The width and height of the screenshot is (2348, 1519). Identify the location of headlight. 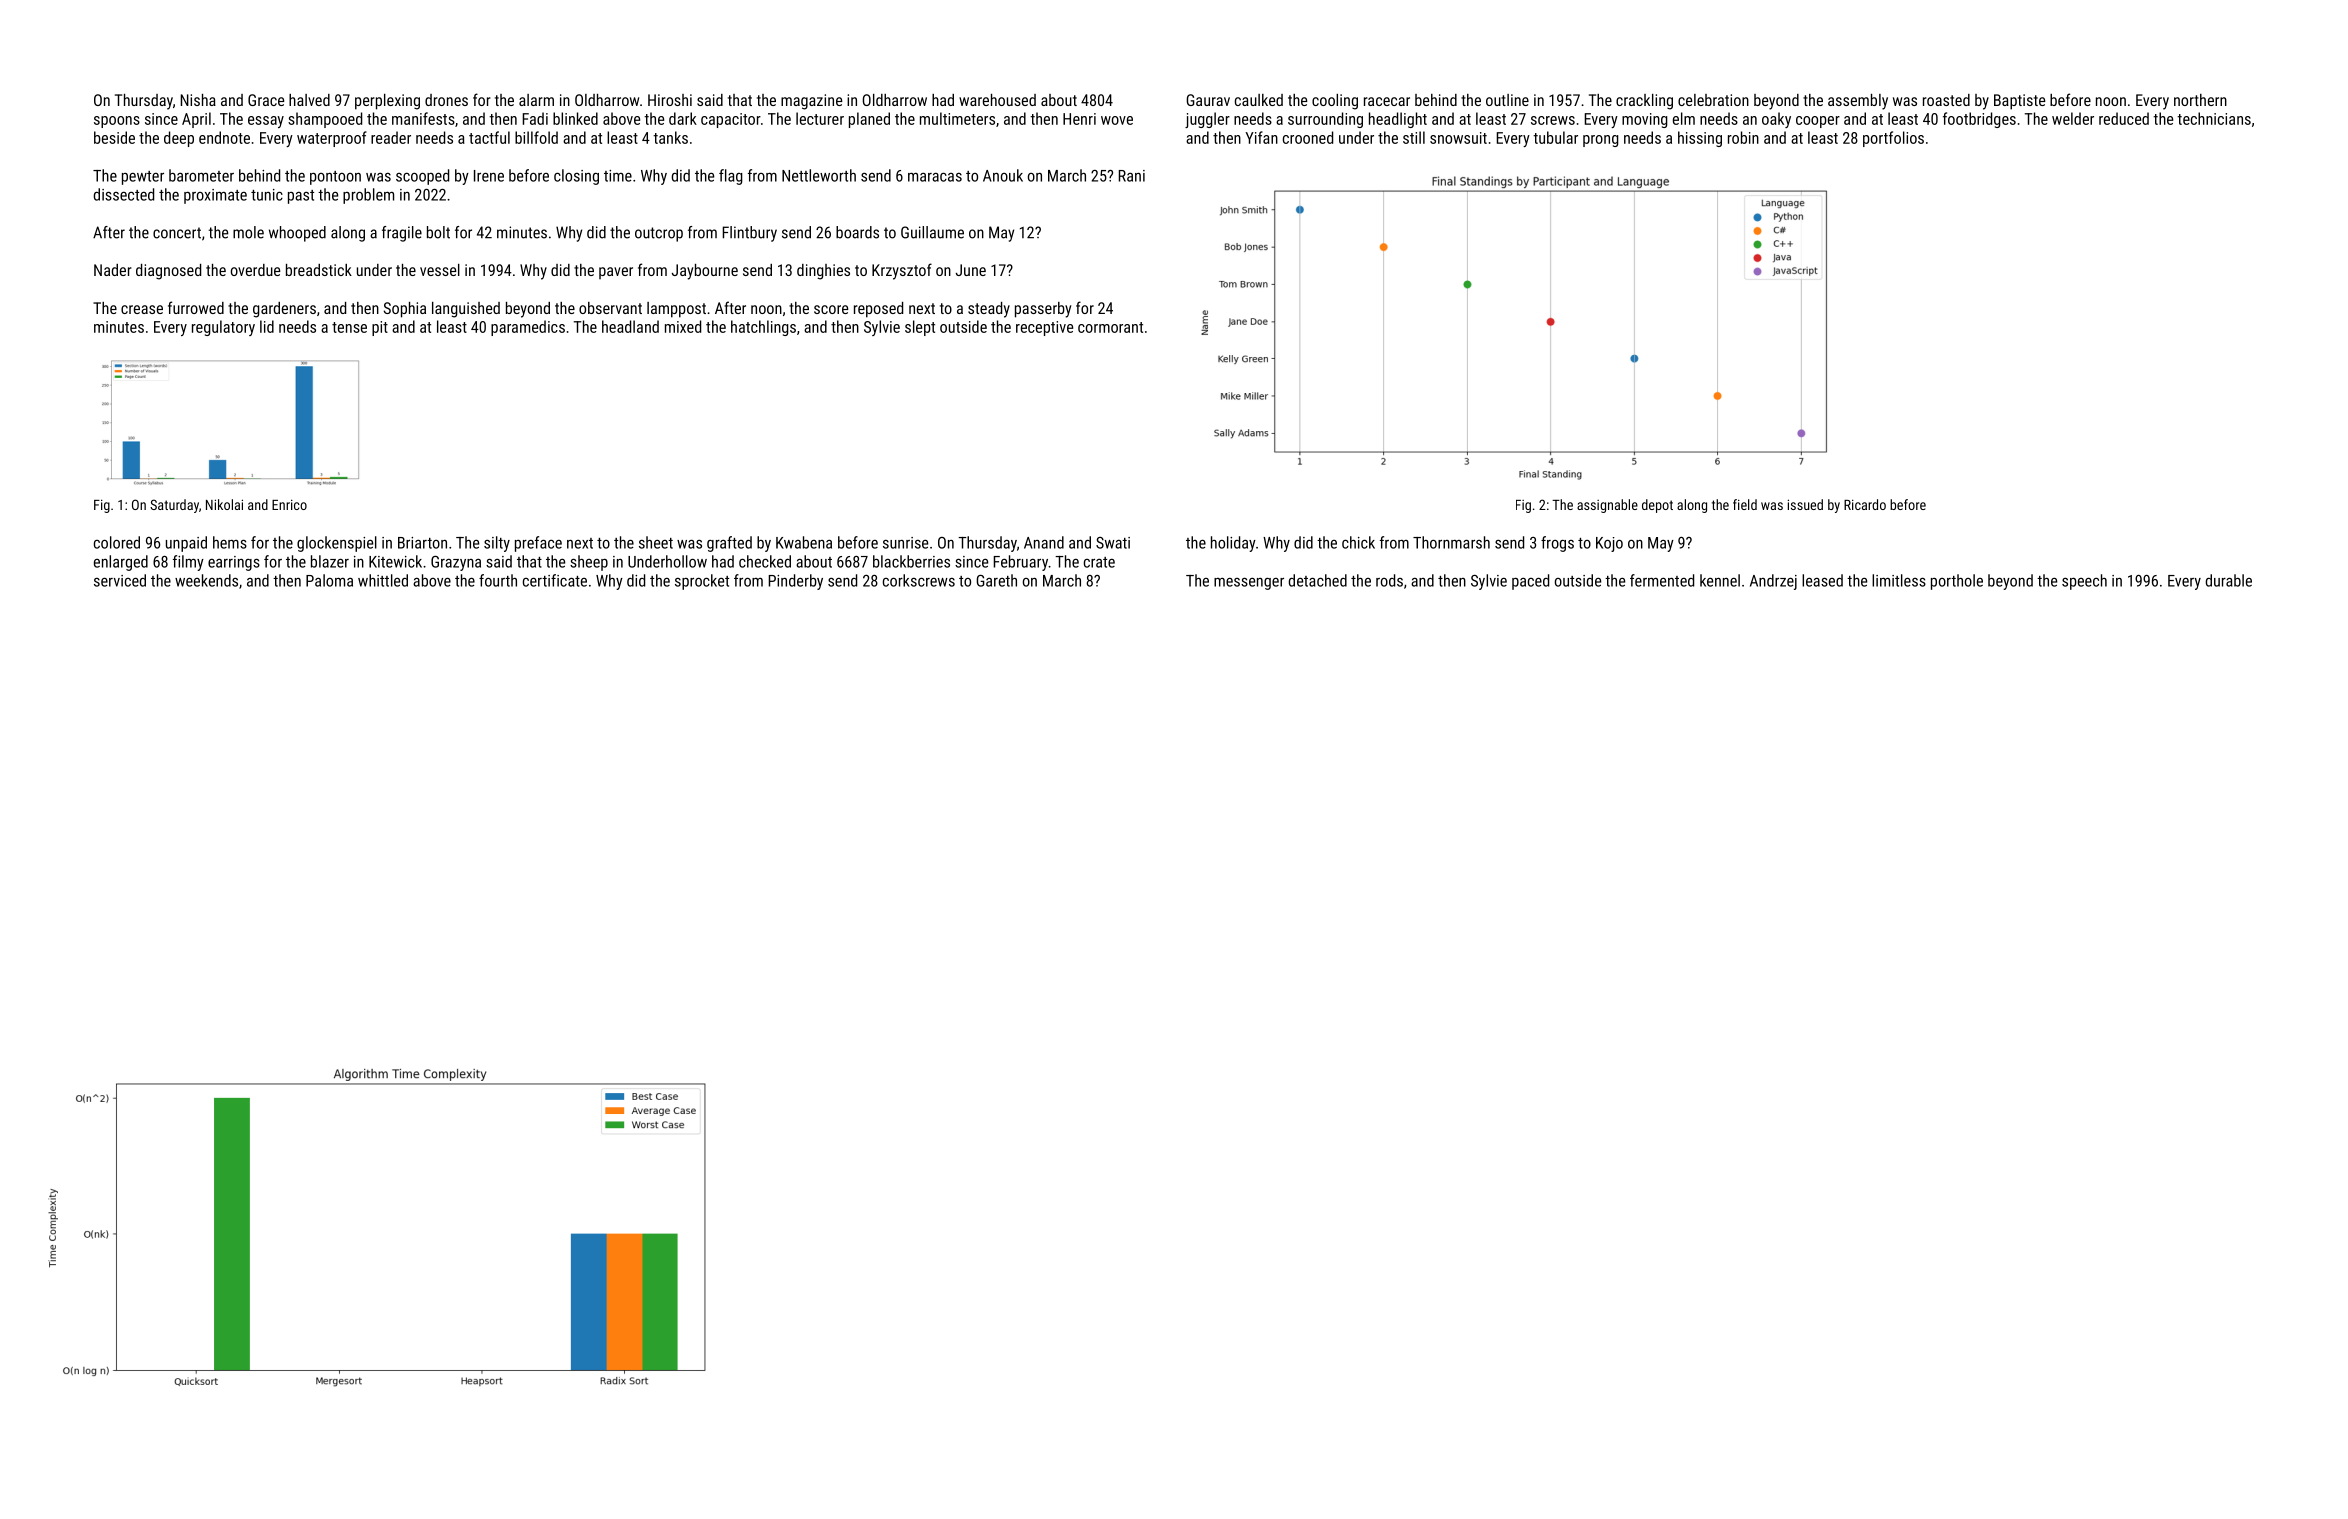
(1398, 120).
